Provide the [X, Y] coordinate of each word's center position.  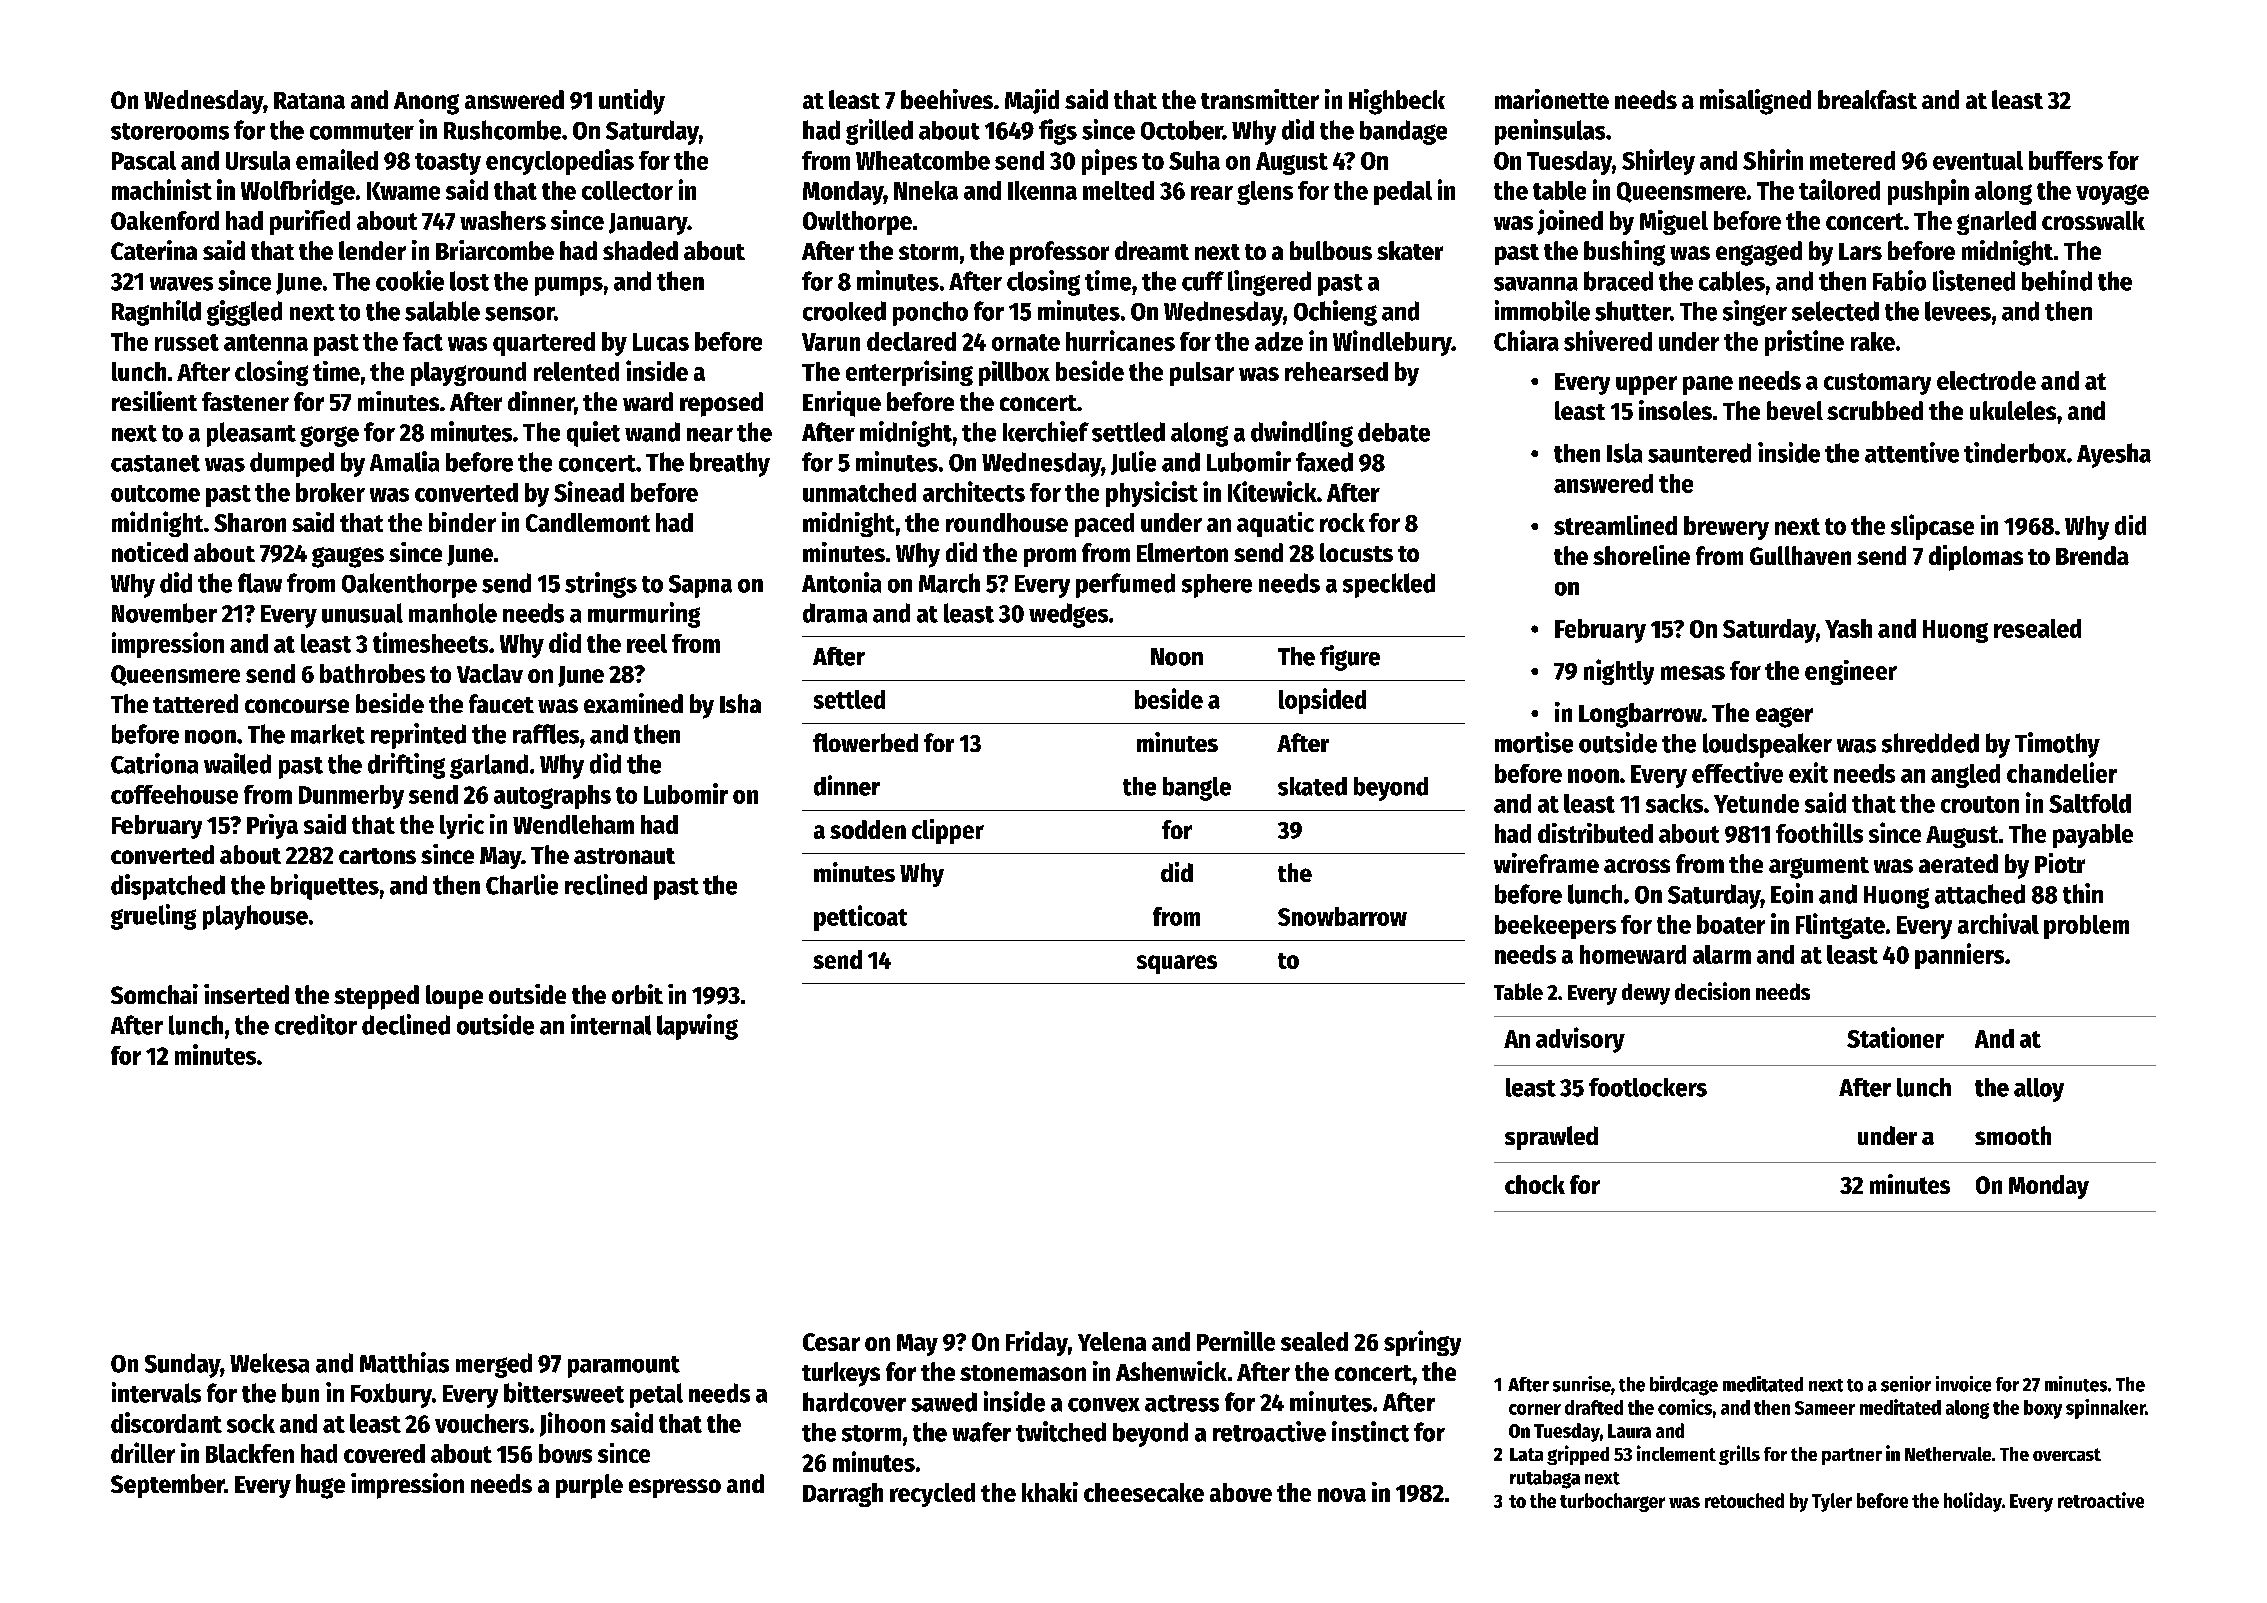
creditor [316, 1024]
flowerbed [865, 742]
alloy [2039, 1090]
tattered [195, 703]
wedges [1068, 615]
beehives [947, 99]
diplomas [1976, 558]
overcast [2067, 1454]
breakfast [1867, 99]
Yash [1848, 628]
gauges [348, 557]
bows [565, 1453]
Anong [426, 103]
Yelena [1112, 1341]
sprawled [1551, 1138]
